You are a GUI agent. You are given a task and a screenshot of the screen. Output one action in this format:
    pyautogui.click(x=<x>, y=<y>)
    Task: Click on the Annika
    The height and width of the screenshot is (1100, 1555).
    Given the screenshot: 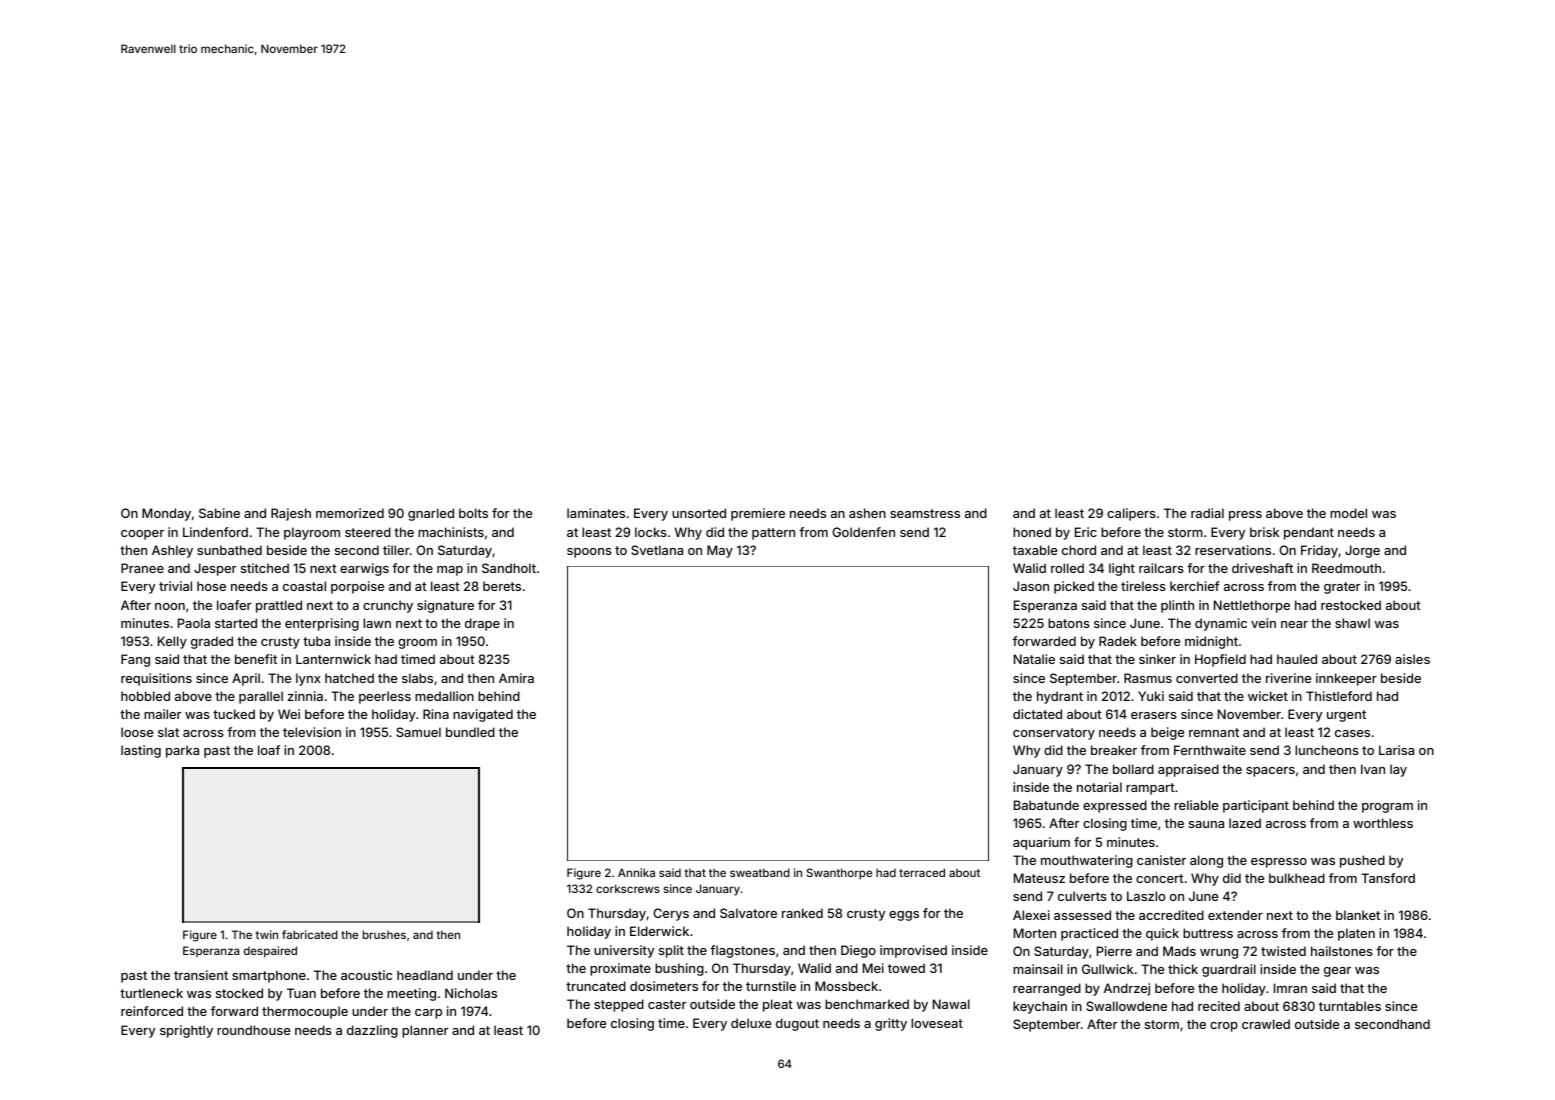 What is the action you would take?
    pyautogui.click(x=636, y=872)
